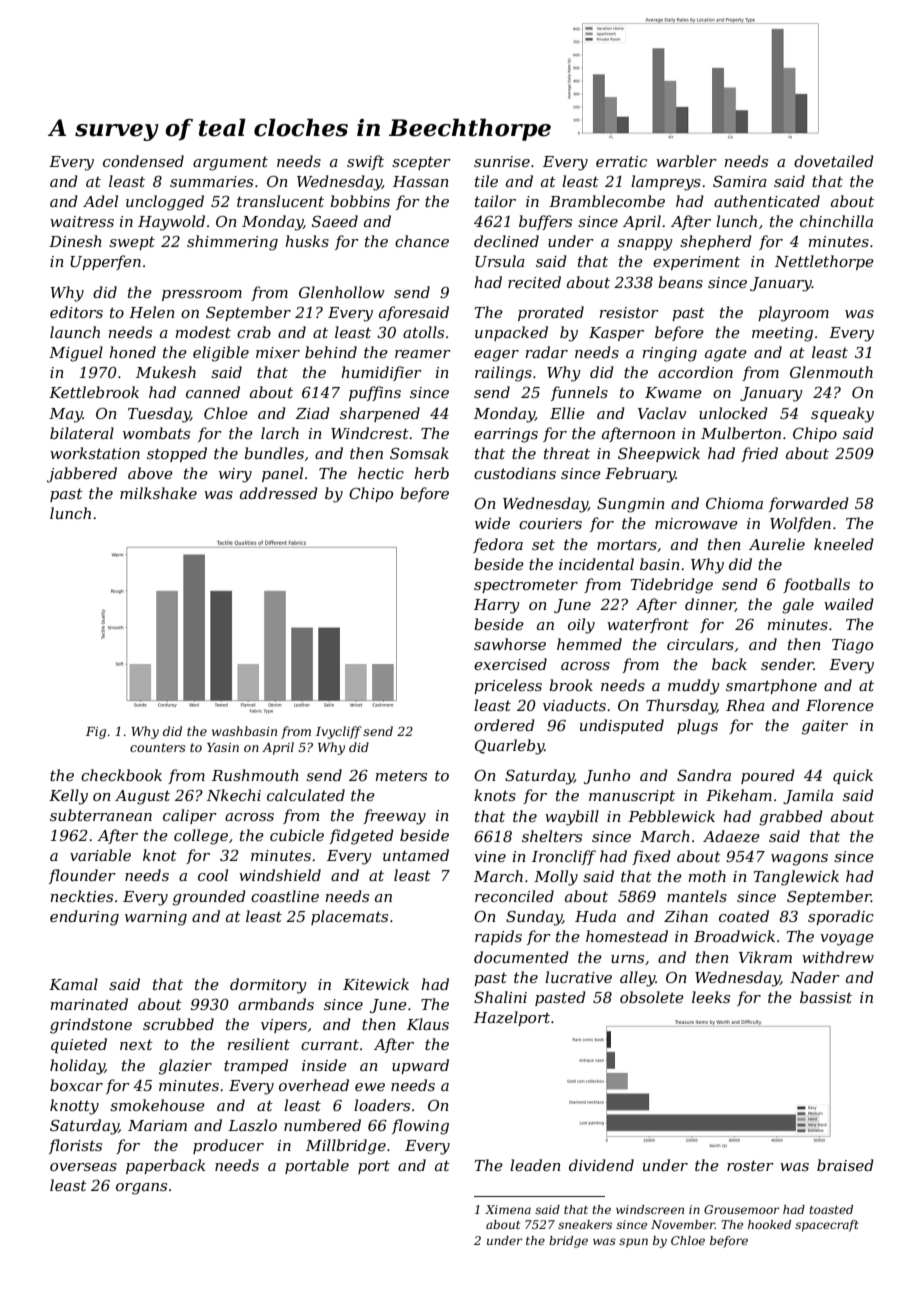 This screenshot has width=924, height=1308. Describe the element at coordinates (339, 732) in the screenshot. I see `Ivycliff` at that location.
